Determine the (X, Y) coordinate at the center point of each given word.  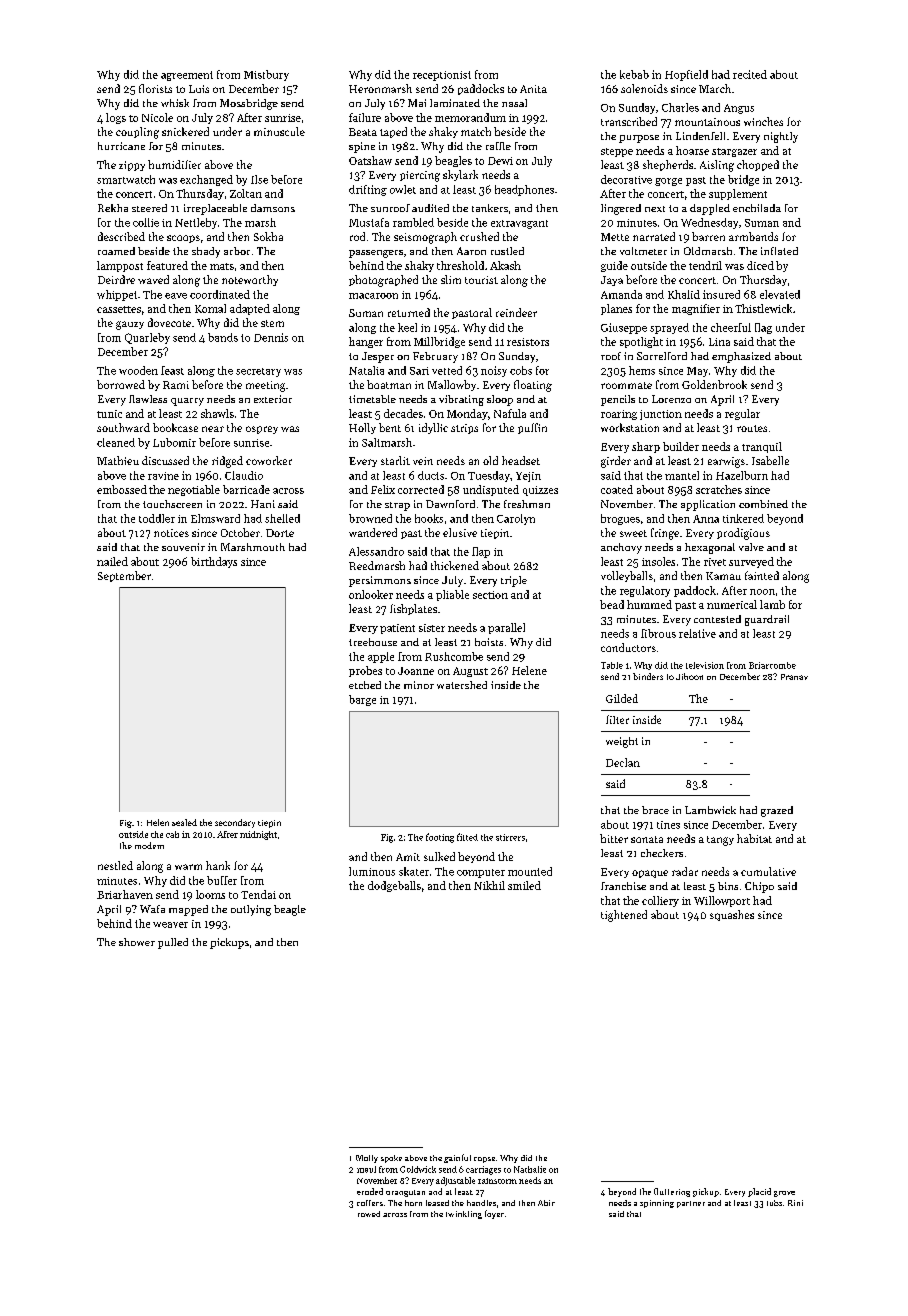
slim (451, 279)
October (240, 532)
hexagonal (710, 548)
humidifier (174, 164)
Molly (367, 1159)
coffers (370, 1203)
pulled (173, 943)
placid (759, 1192)
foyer (494, 1214)
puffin (532, 428)
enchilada (757, 208)
